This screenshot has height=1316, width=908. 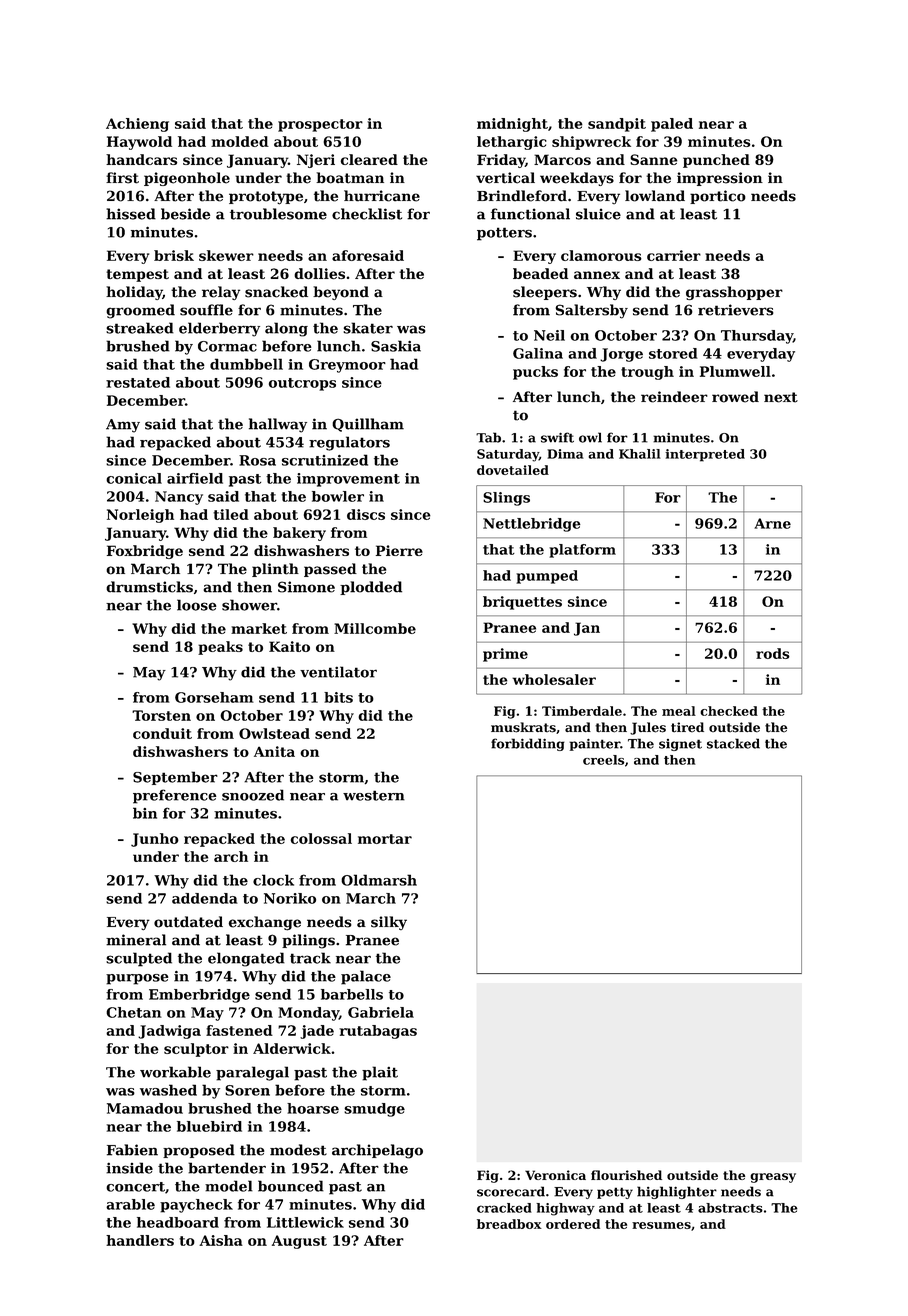 What do you see at coordinates (549, 335) in the screenshot?
I see `Neil` at bounding box center [549, 335].
